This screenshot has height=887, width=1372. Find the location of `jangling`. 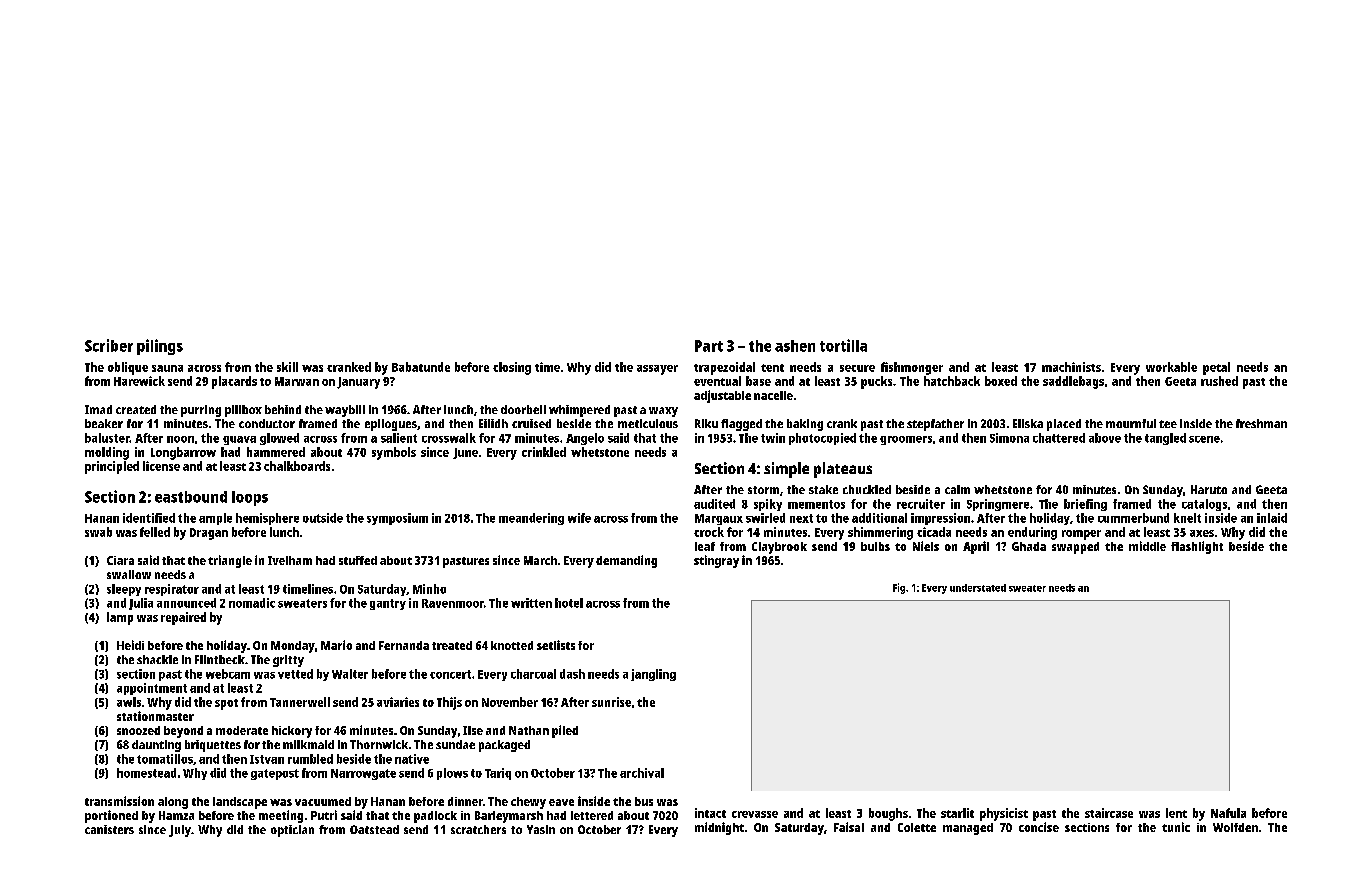

jangling is located at coordinates (653, 675).
